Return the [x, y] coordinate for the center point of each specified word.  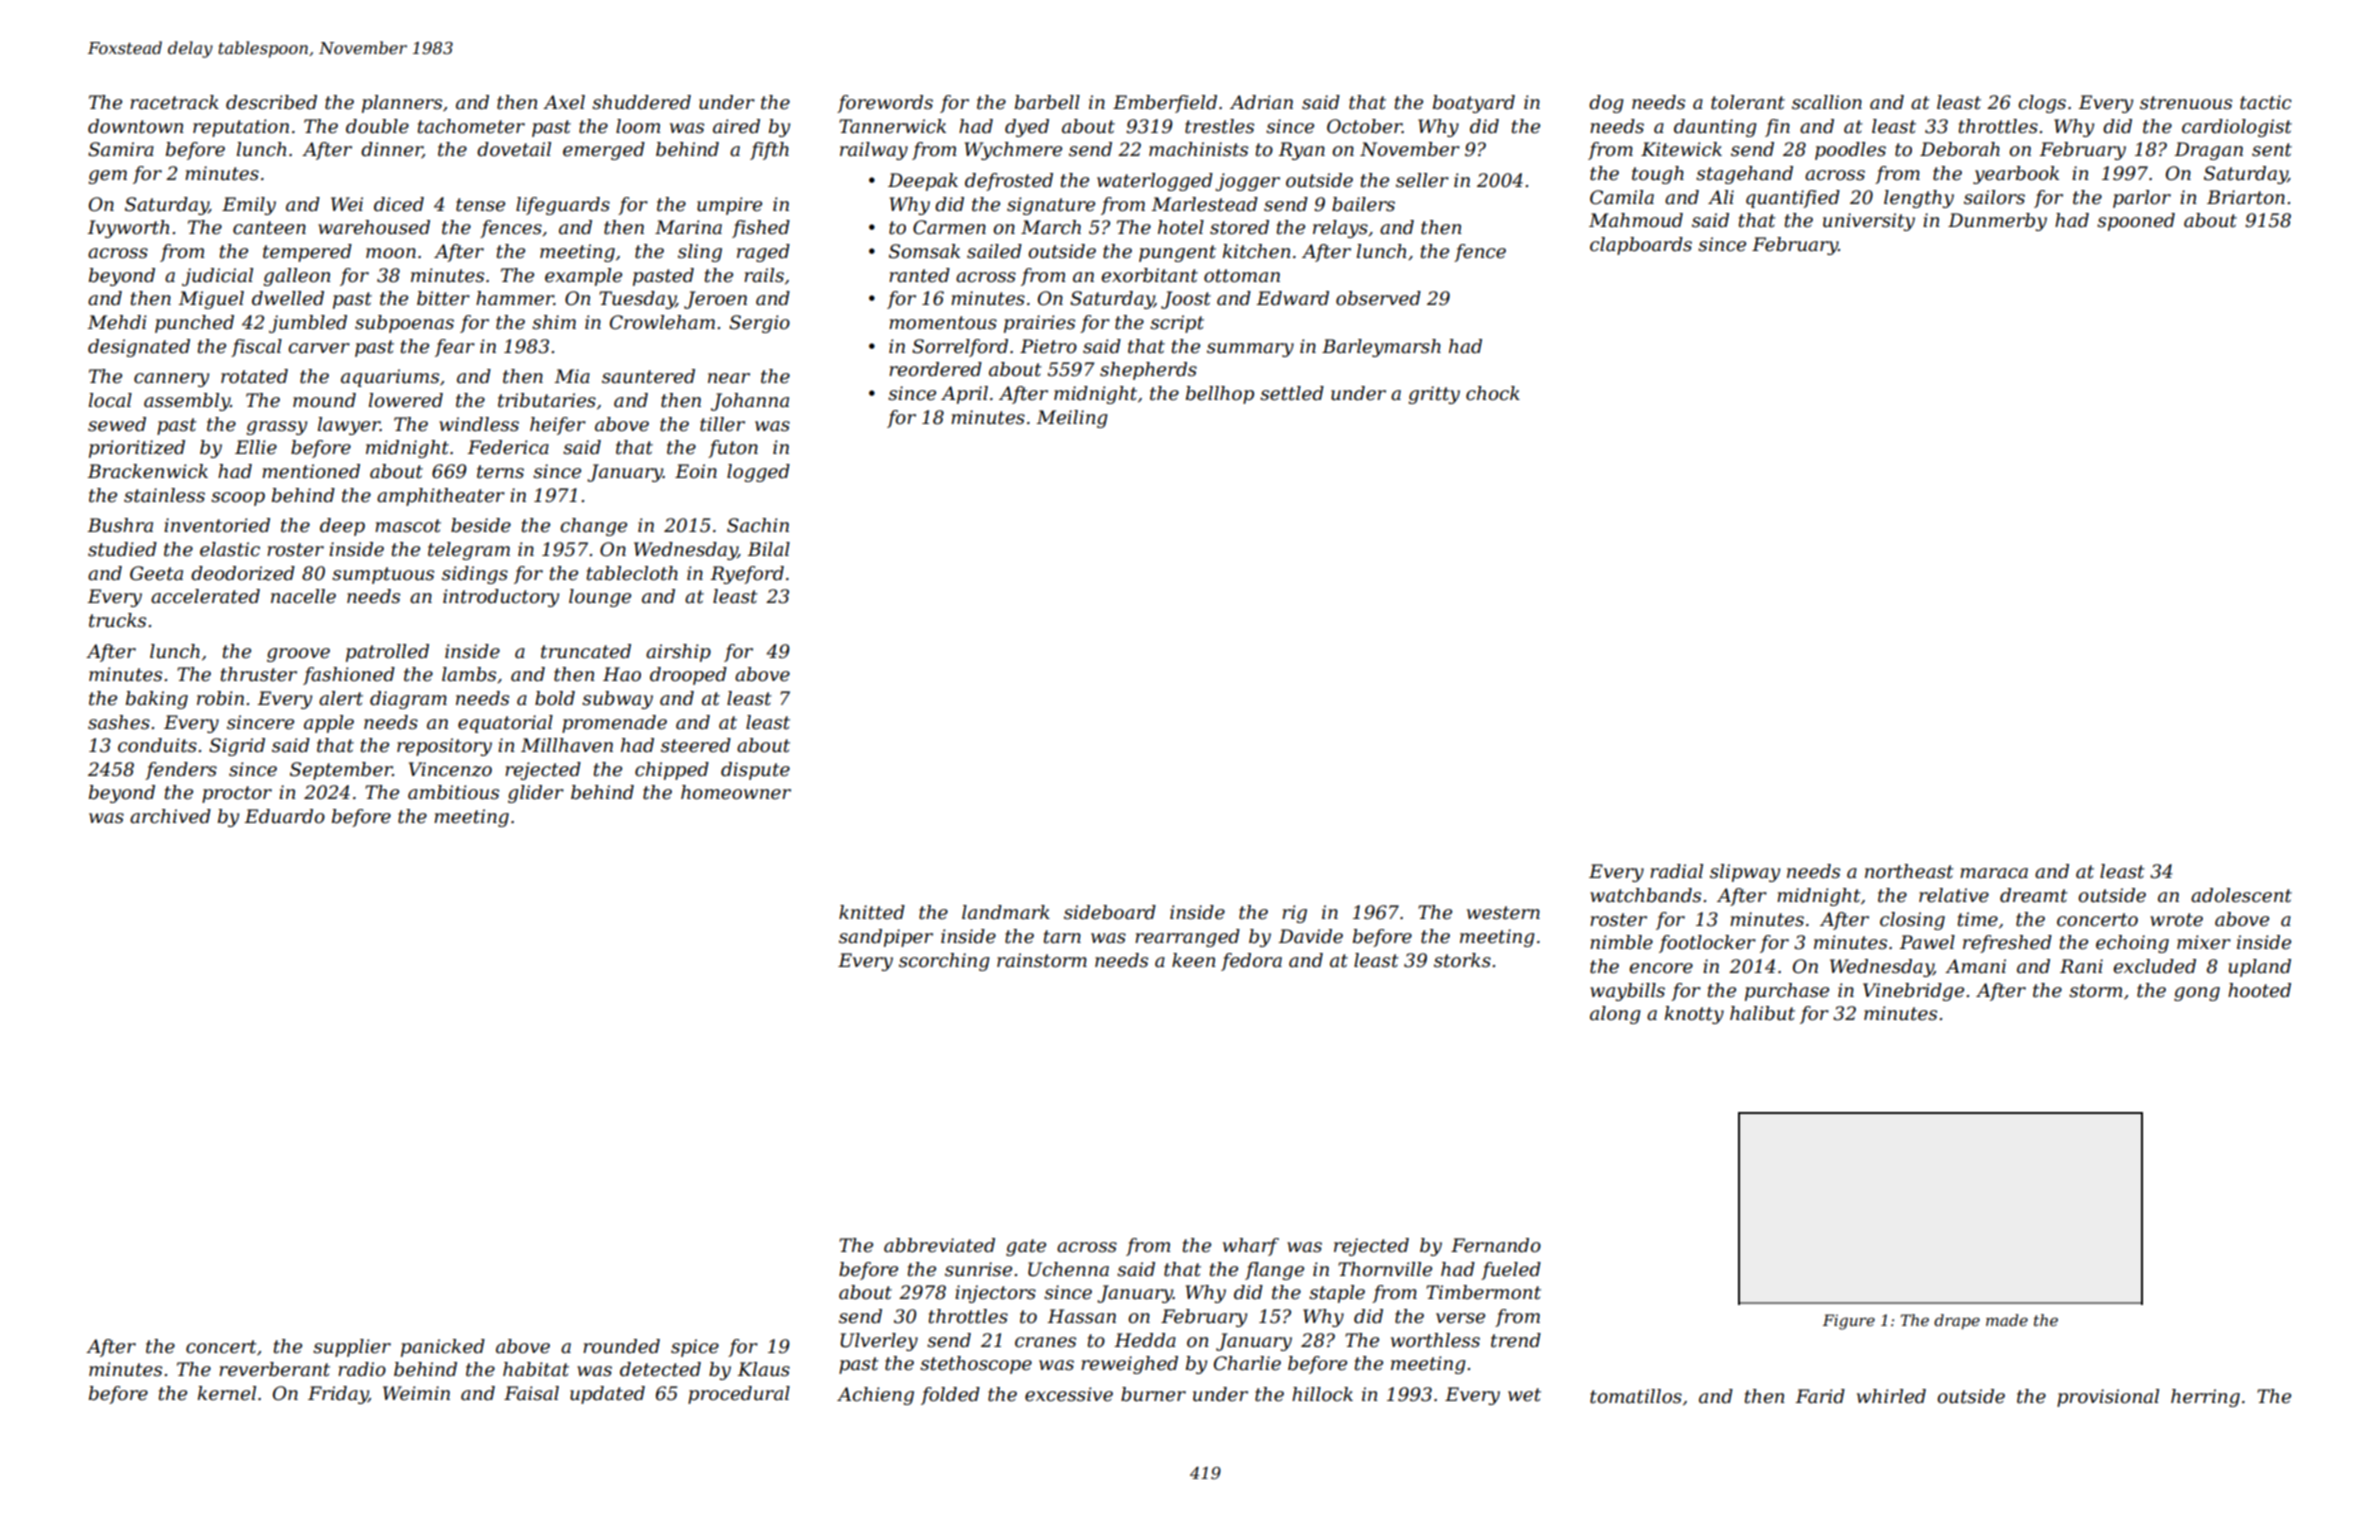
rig [1294, 914]
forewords [885, 104]
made [2007, 1320]
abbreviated [939, 1245]
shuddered [641, 102]
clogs [2042, 104]
